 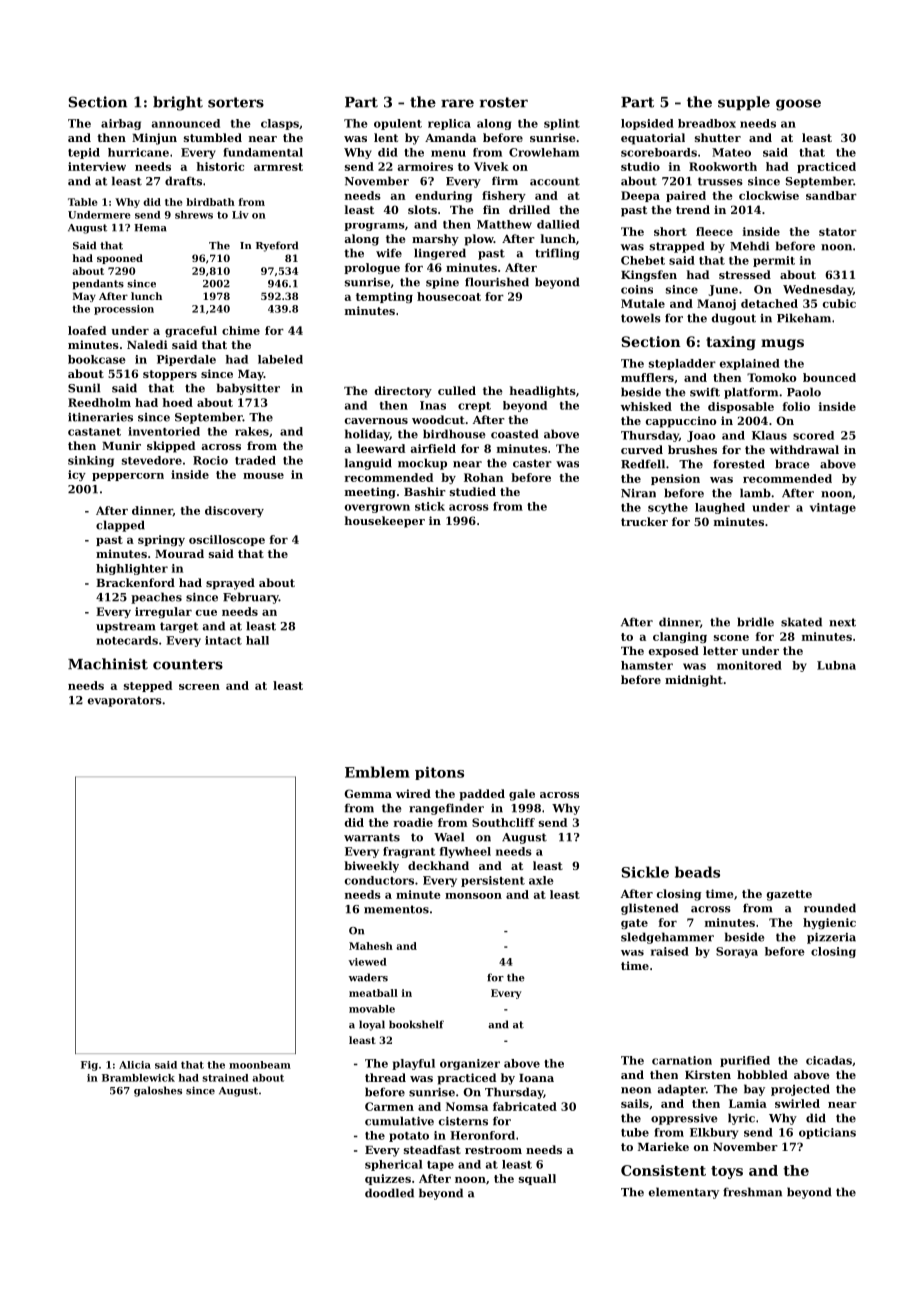 I want to click on gale, so click(x=522, y=795).
